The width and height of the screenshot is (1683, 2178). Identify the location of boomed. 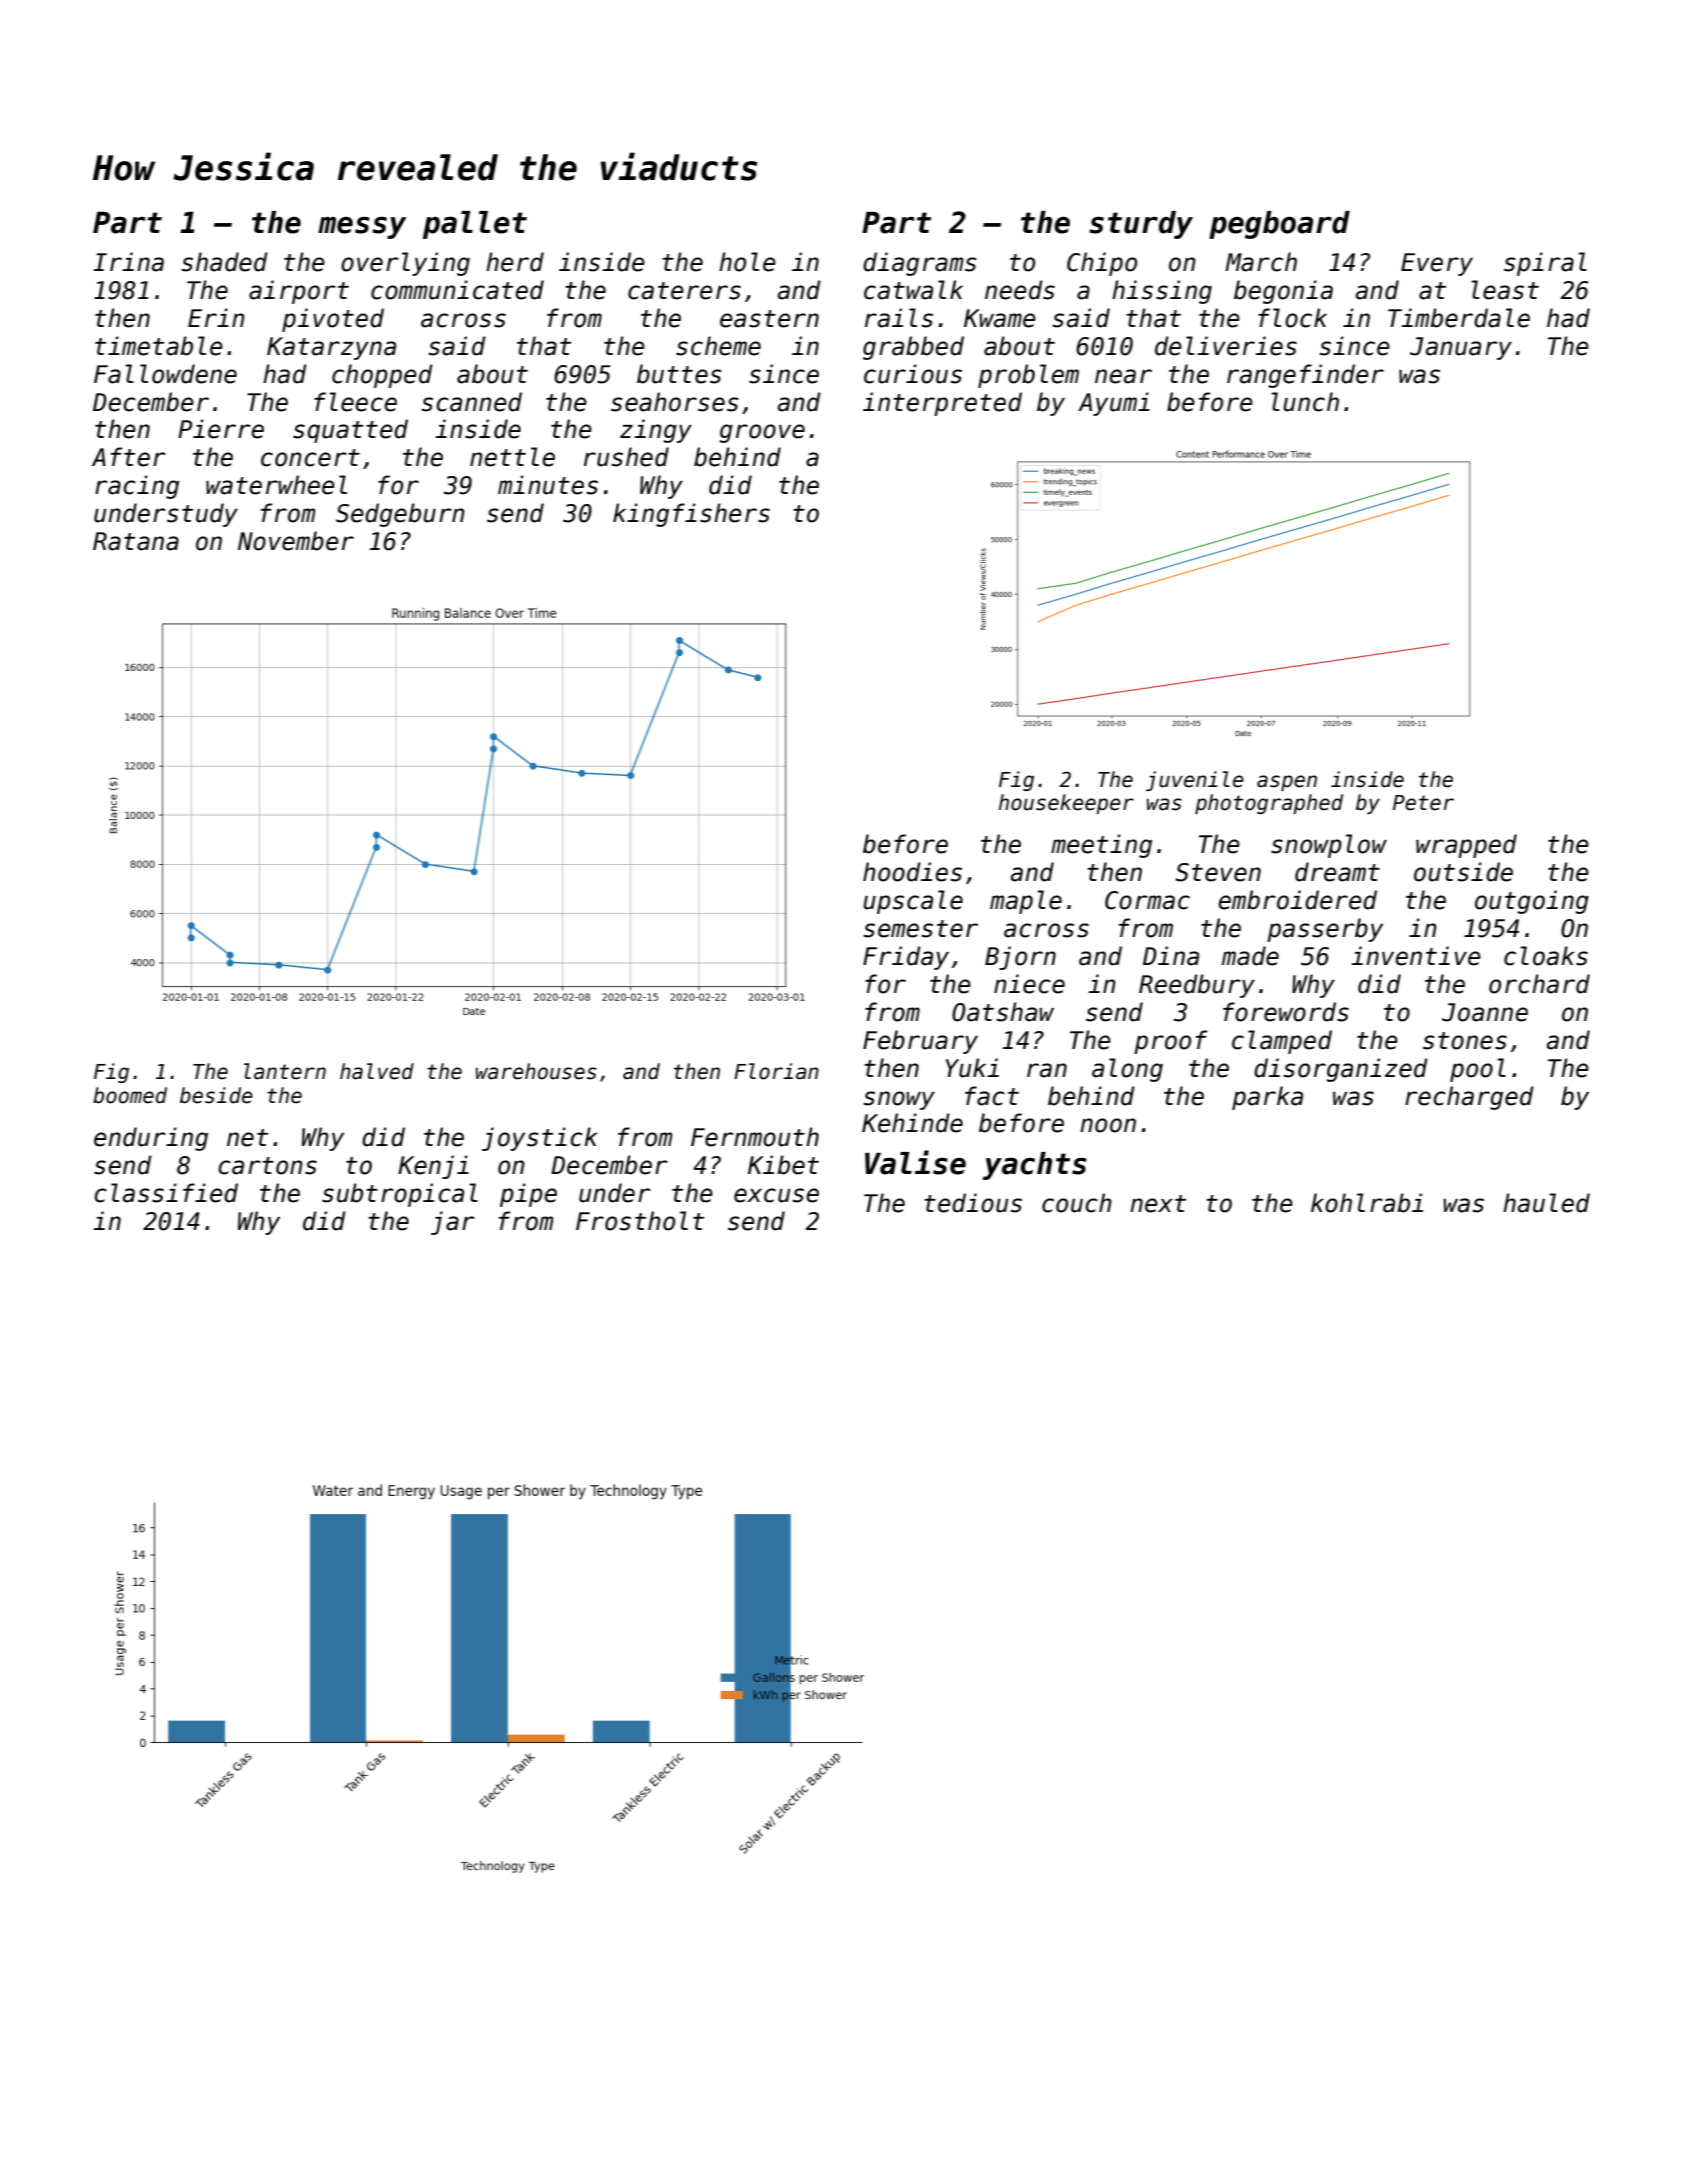
(130, 1095).
